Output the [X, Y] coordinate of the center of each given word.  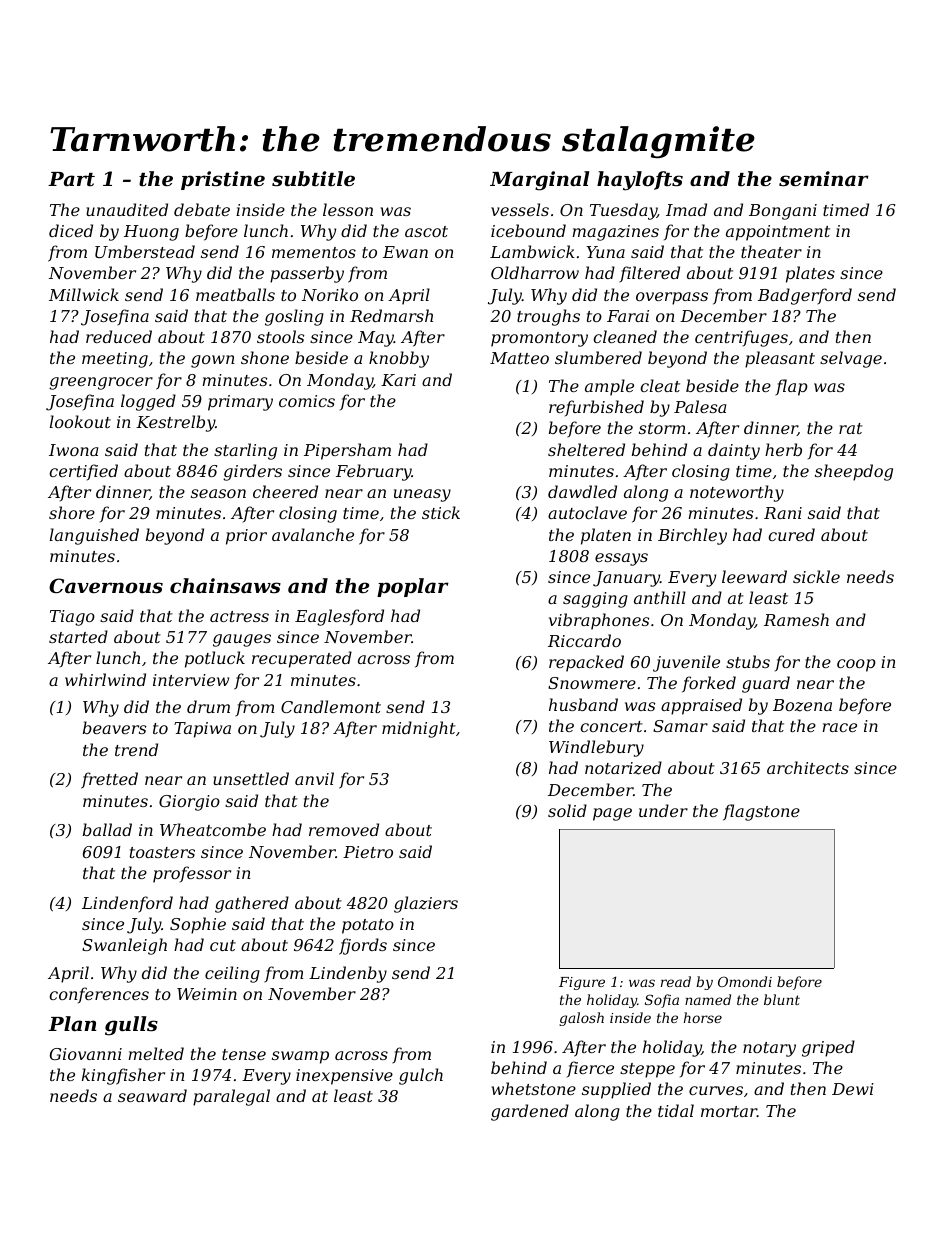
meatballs [235, 294]
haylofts [640, 181]
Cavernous [106, 586]
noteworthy [737, 493]
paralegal [231, 1097]
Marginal [539, 181]
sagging [595, 600]
